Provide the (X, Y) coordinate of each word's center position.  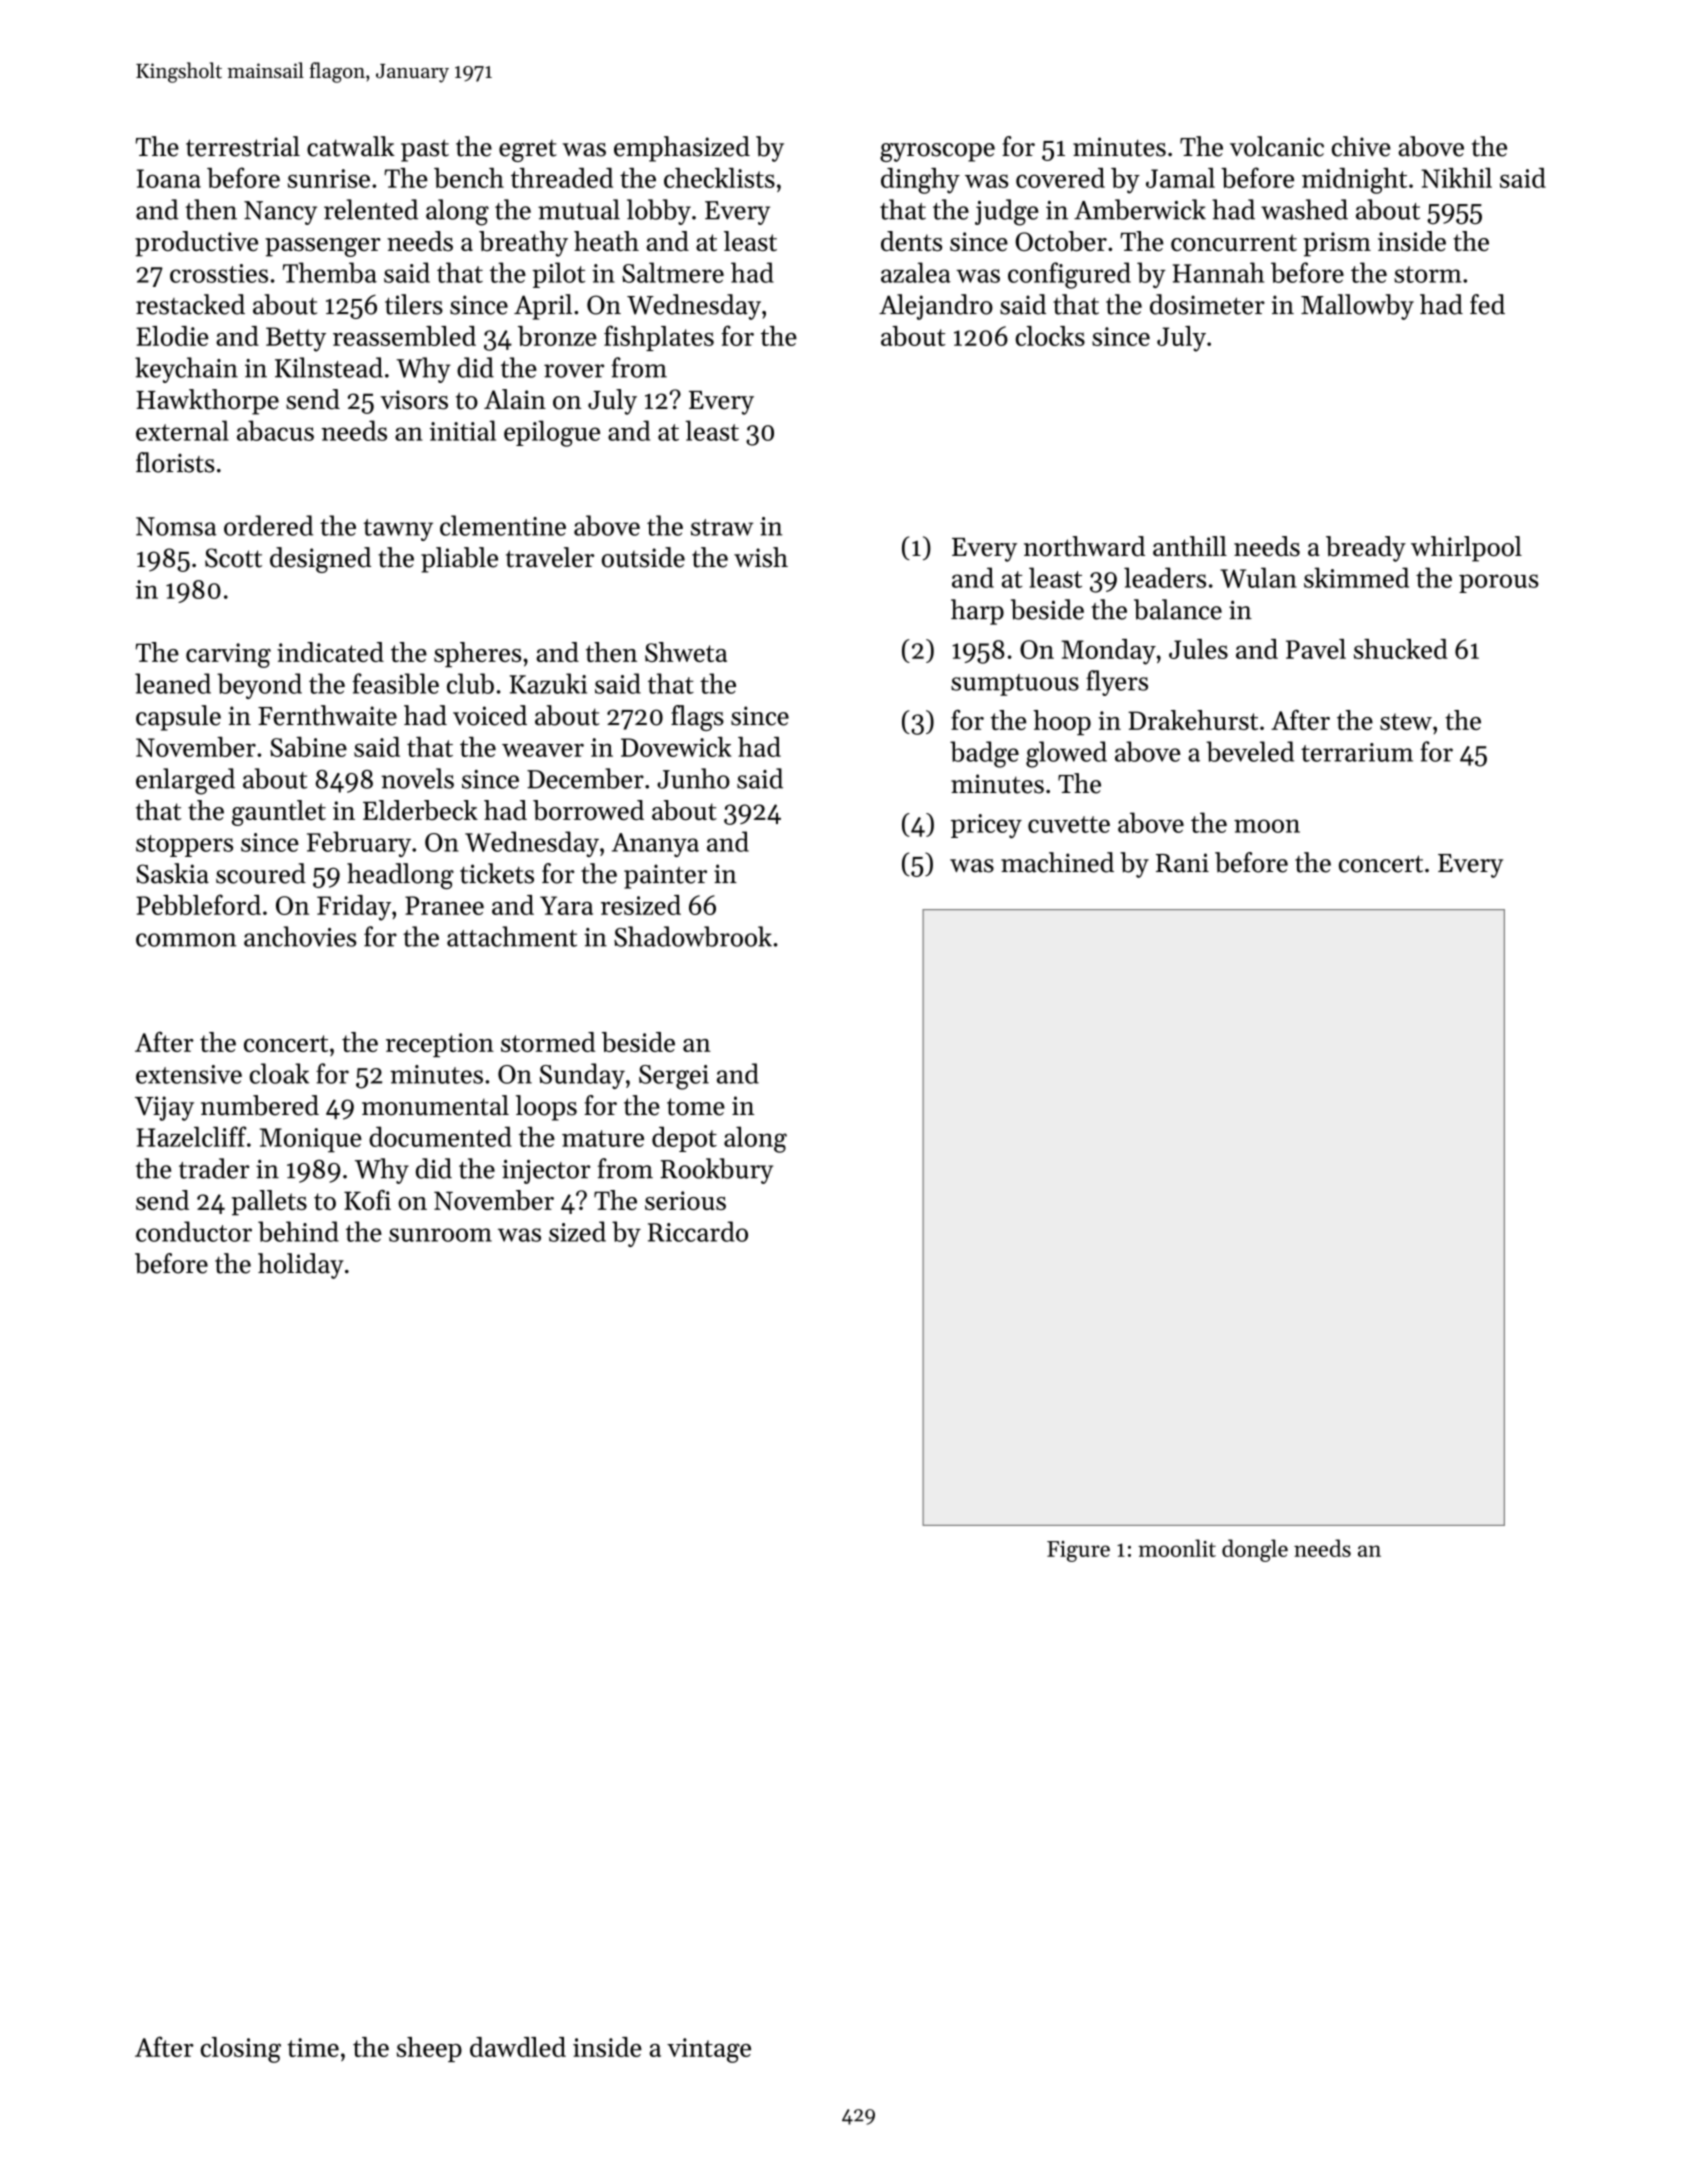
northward (1084, 546)
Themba (330, 272)
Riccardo (698, 1231)
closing (241, 2050)
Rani (1182, 863)
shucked (1401, 649)
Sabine (308, 747)
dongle (1255, 1550)
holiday (301, 1266)
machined (1057, 862)
